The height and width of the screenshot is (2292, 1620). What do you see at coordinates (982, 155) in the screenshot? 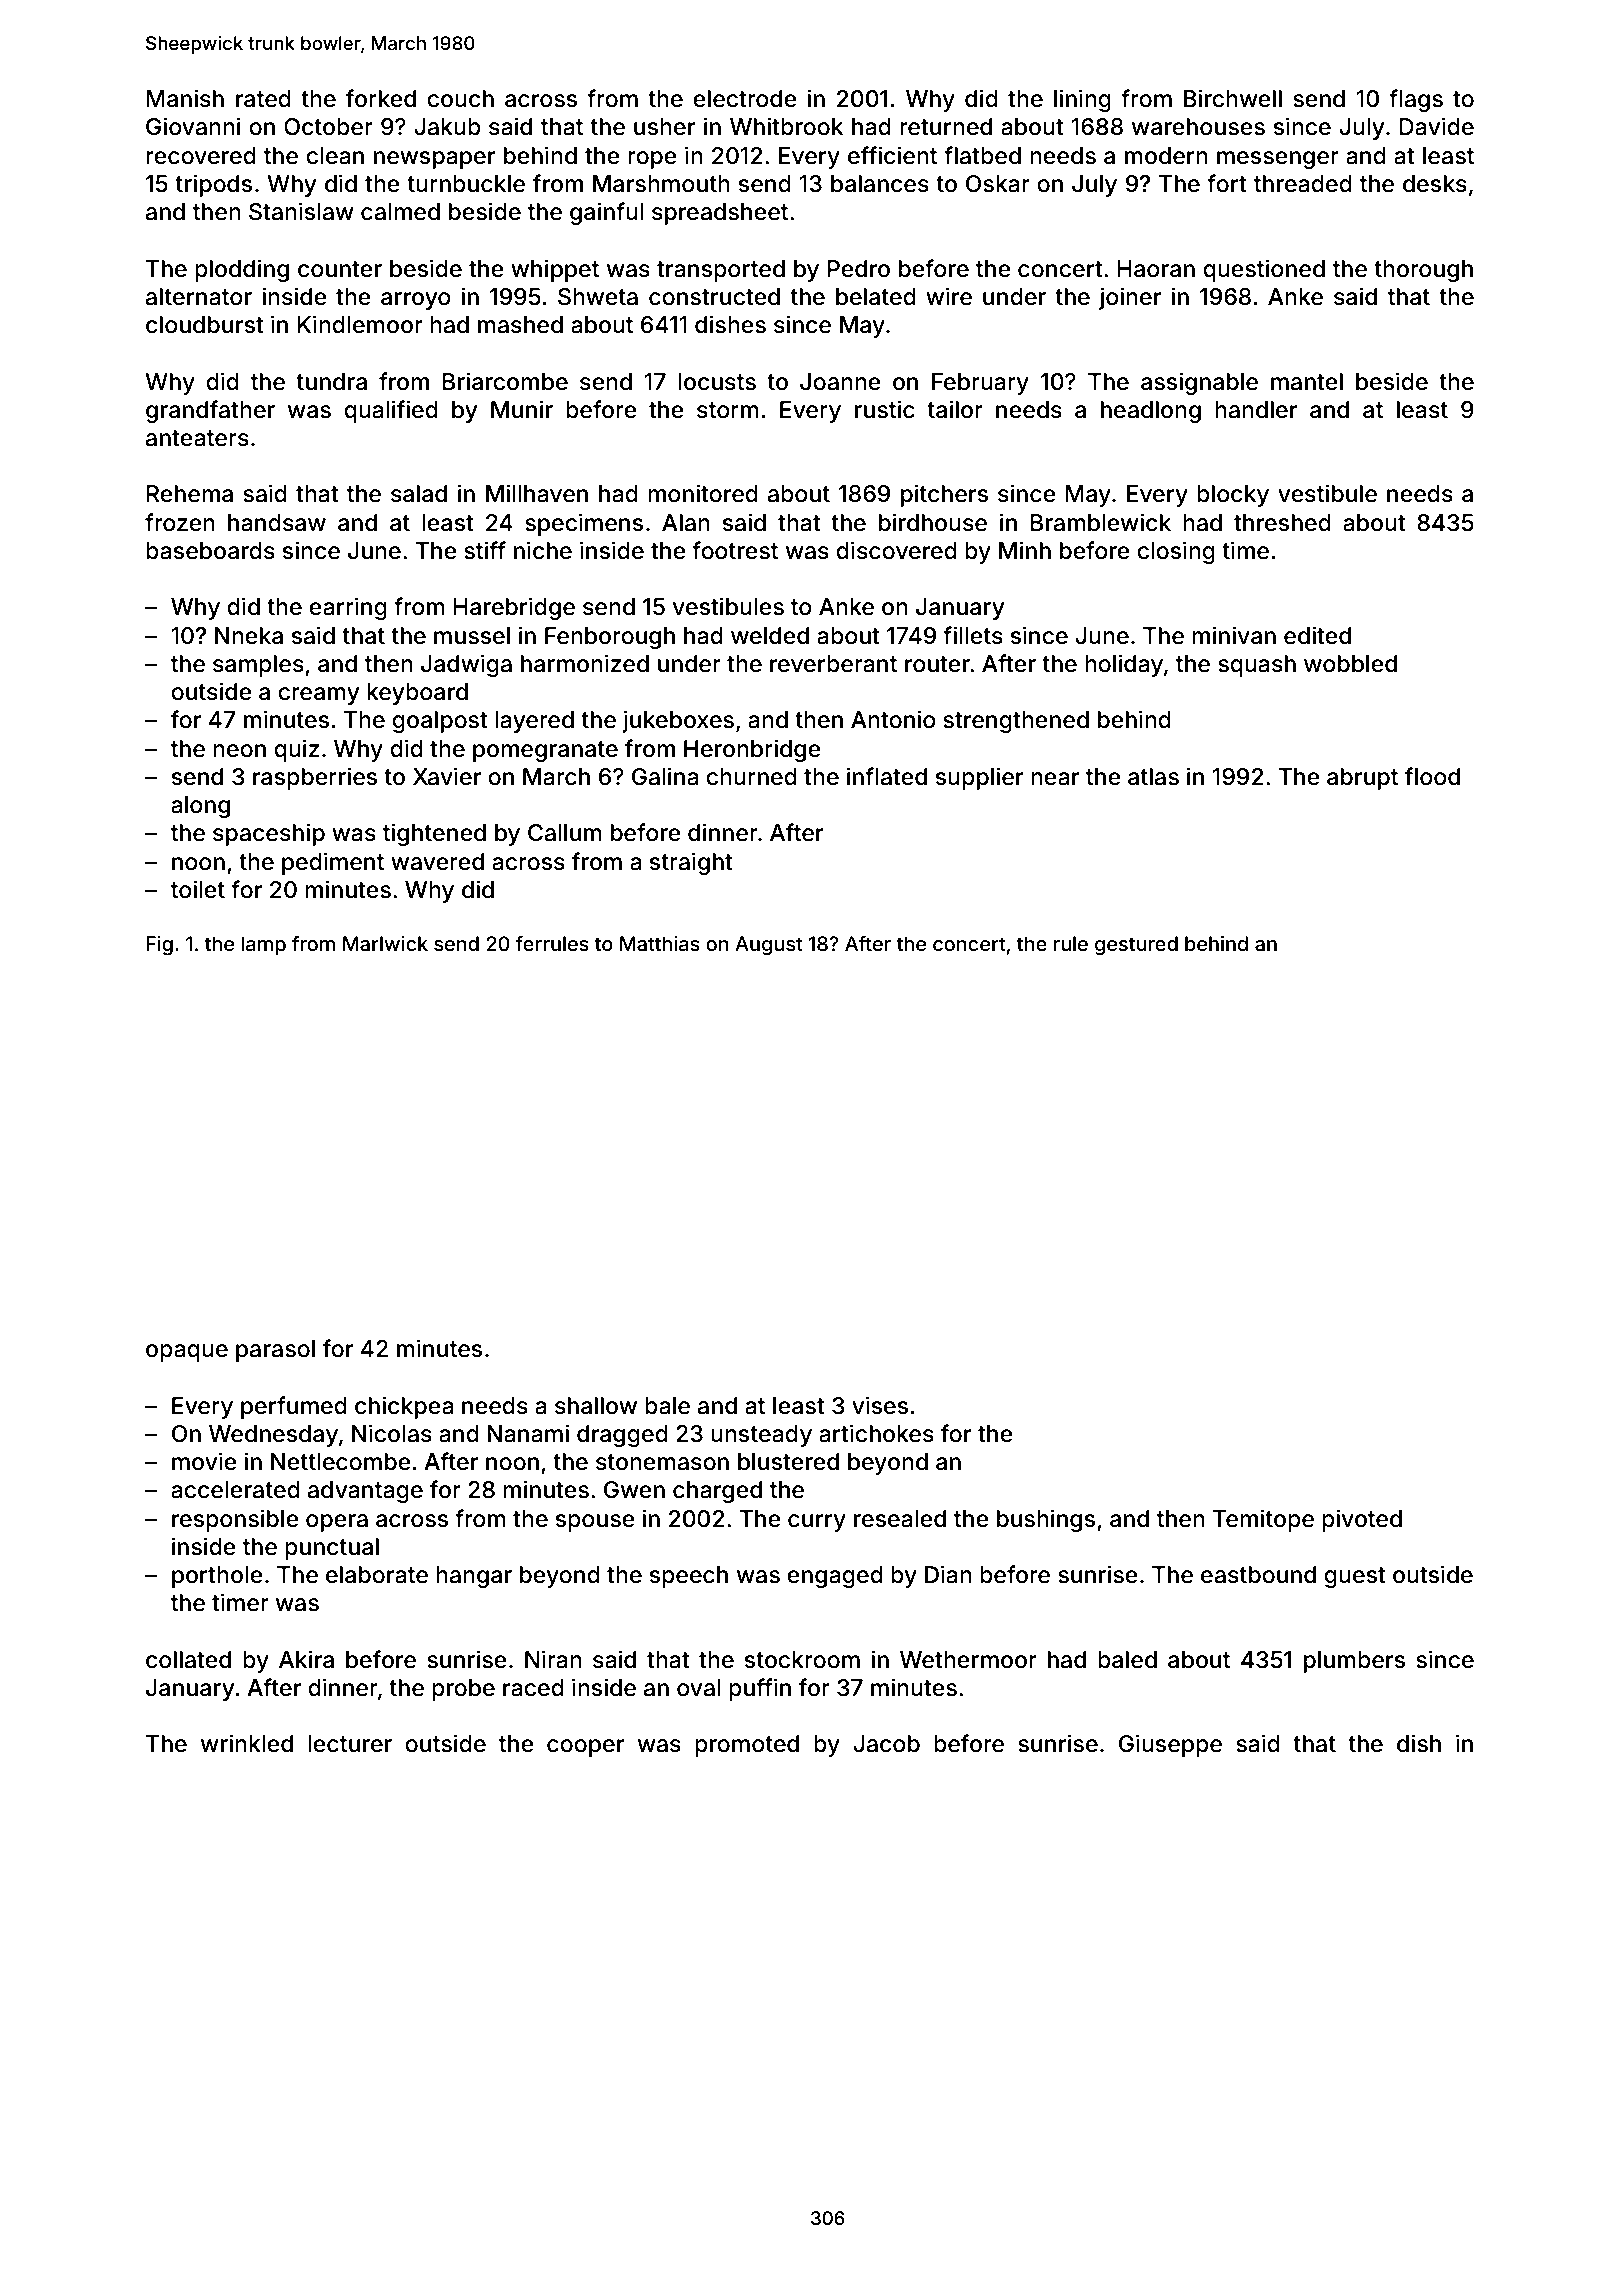
I see `flatbed` at bounding box center [982, 155].
